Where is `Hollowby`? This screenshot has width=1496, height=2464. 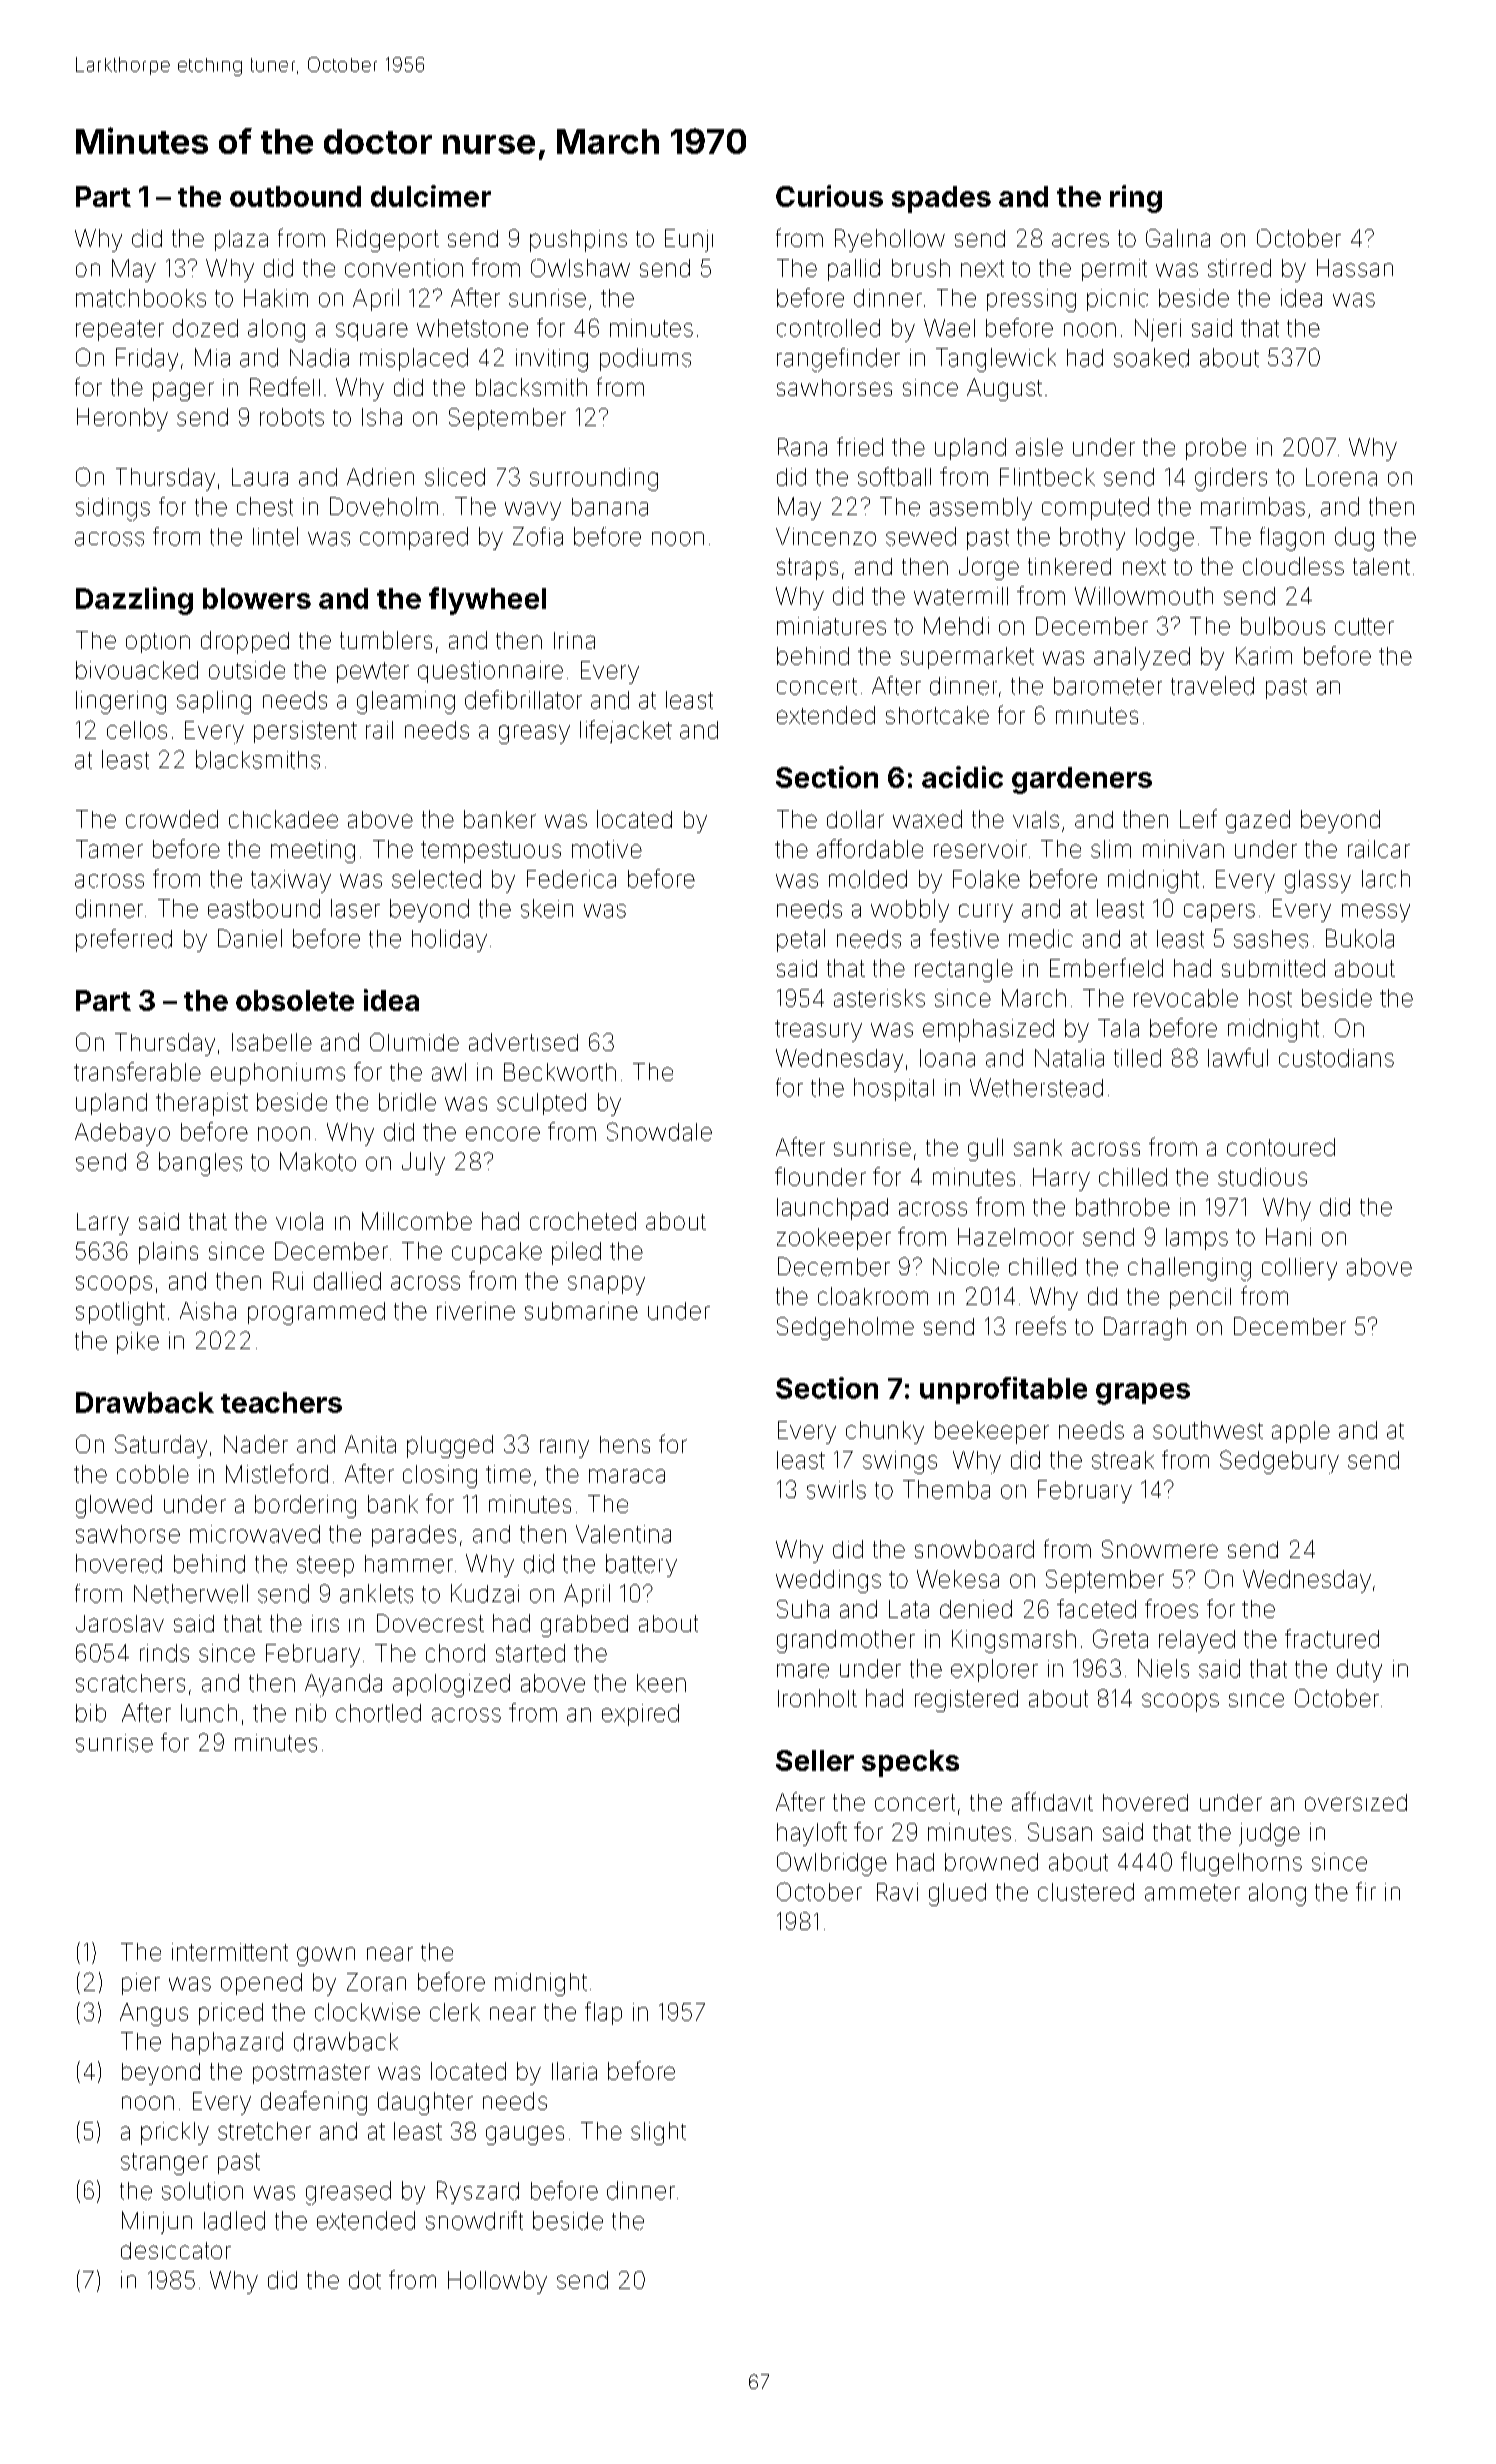
Hollowby is located at coordinates (497, 2282).
